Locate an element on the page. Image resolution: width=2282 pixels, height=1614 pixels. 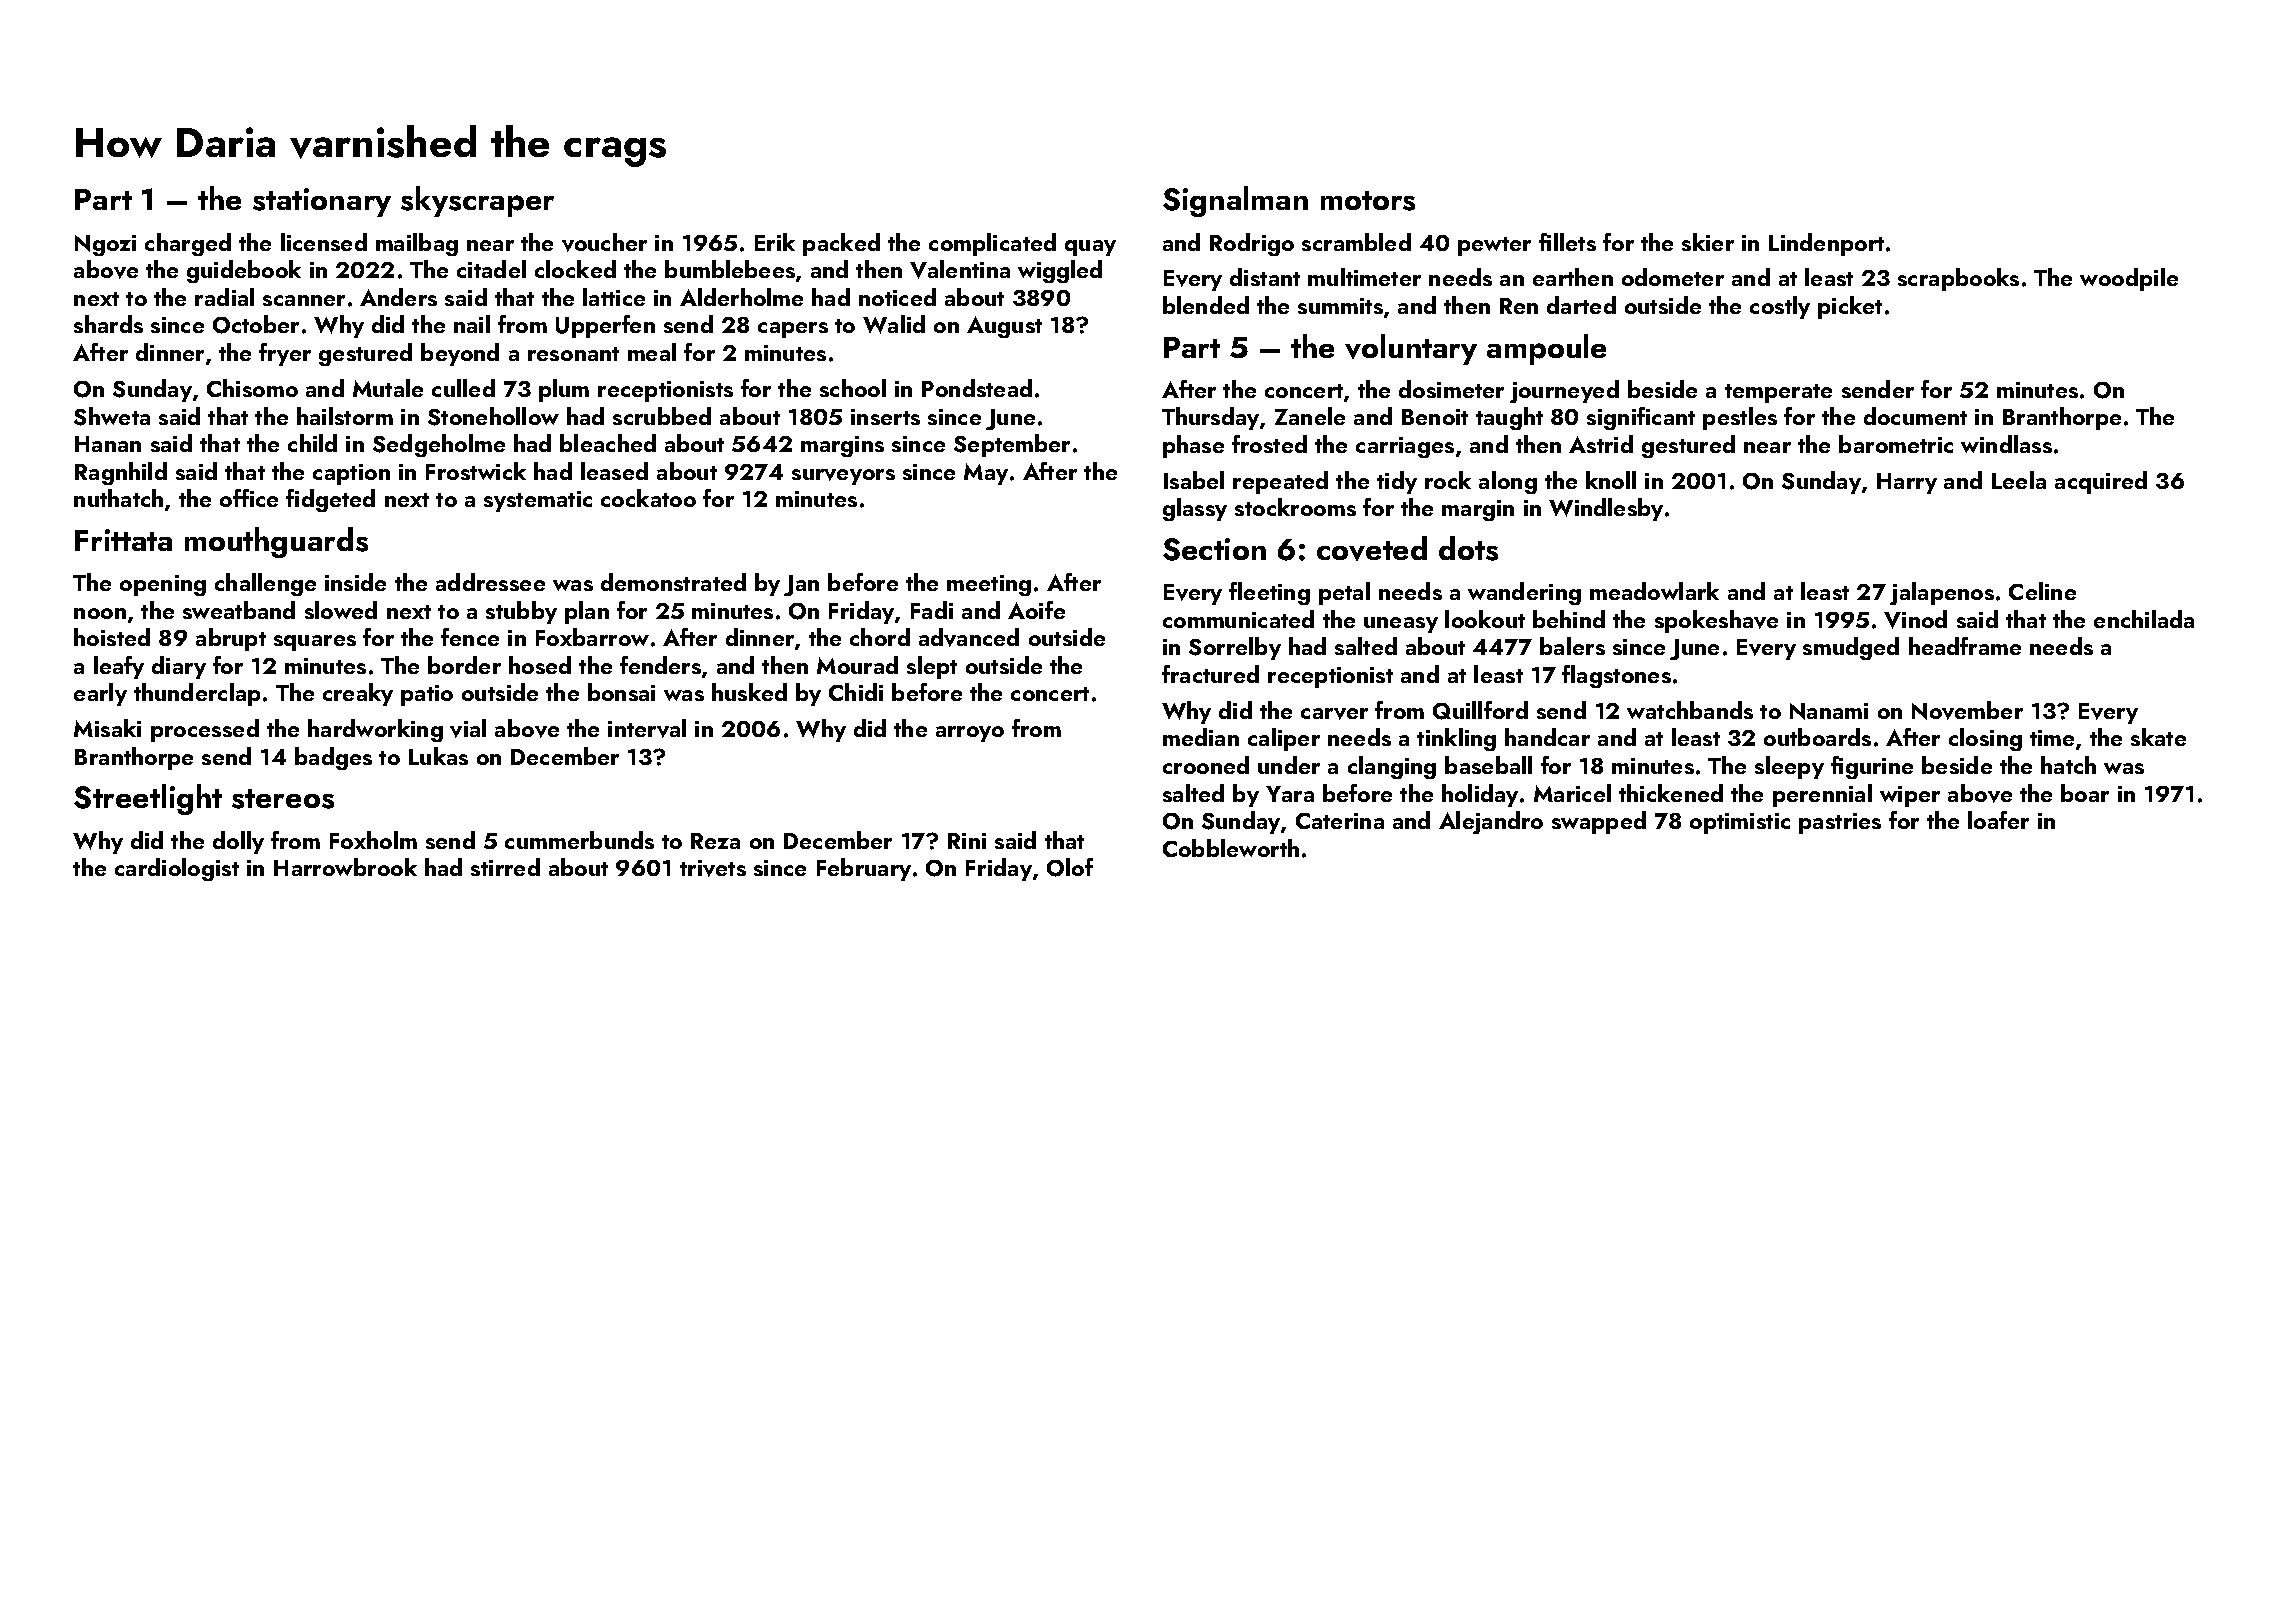
Misaki is located at coordinates (107, 728).
